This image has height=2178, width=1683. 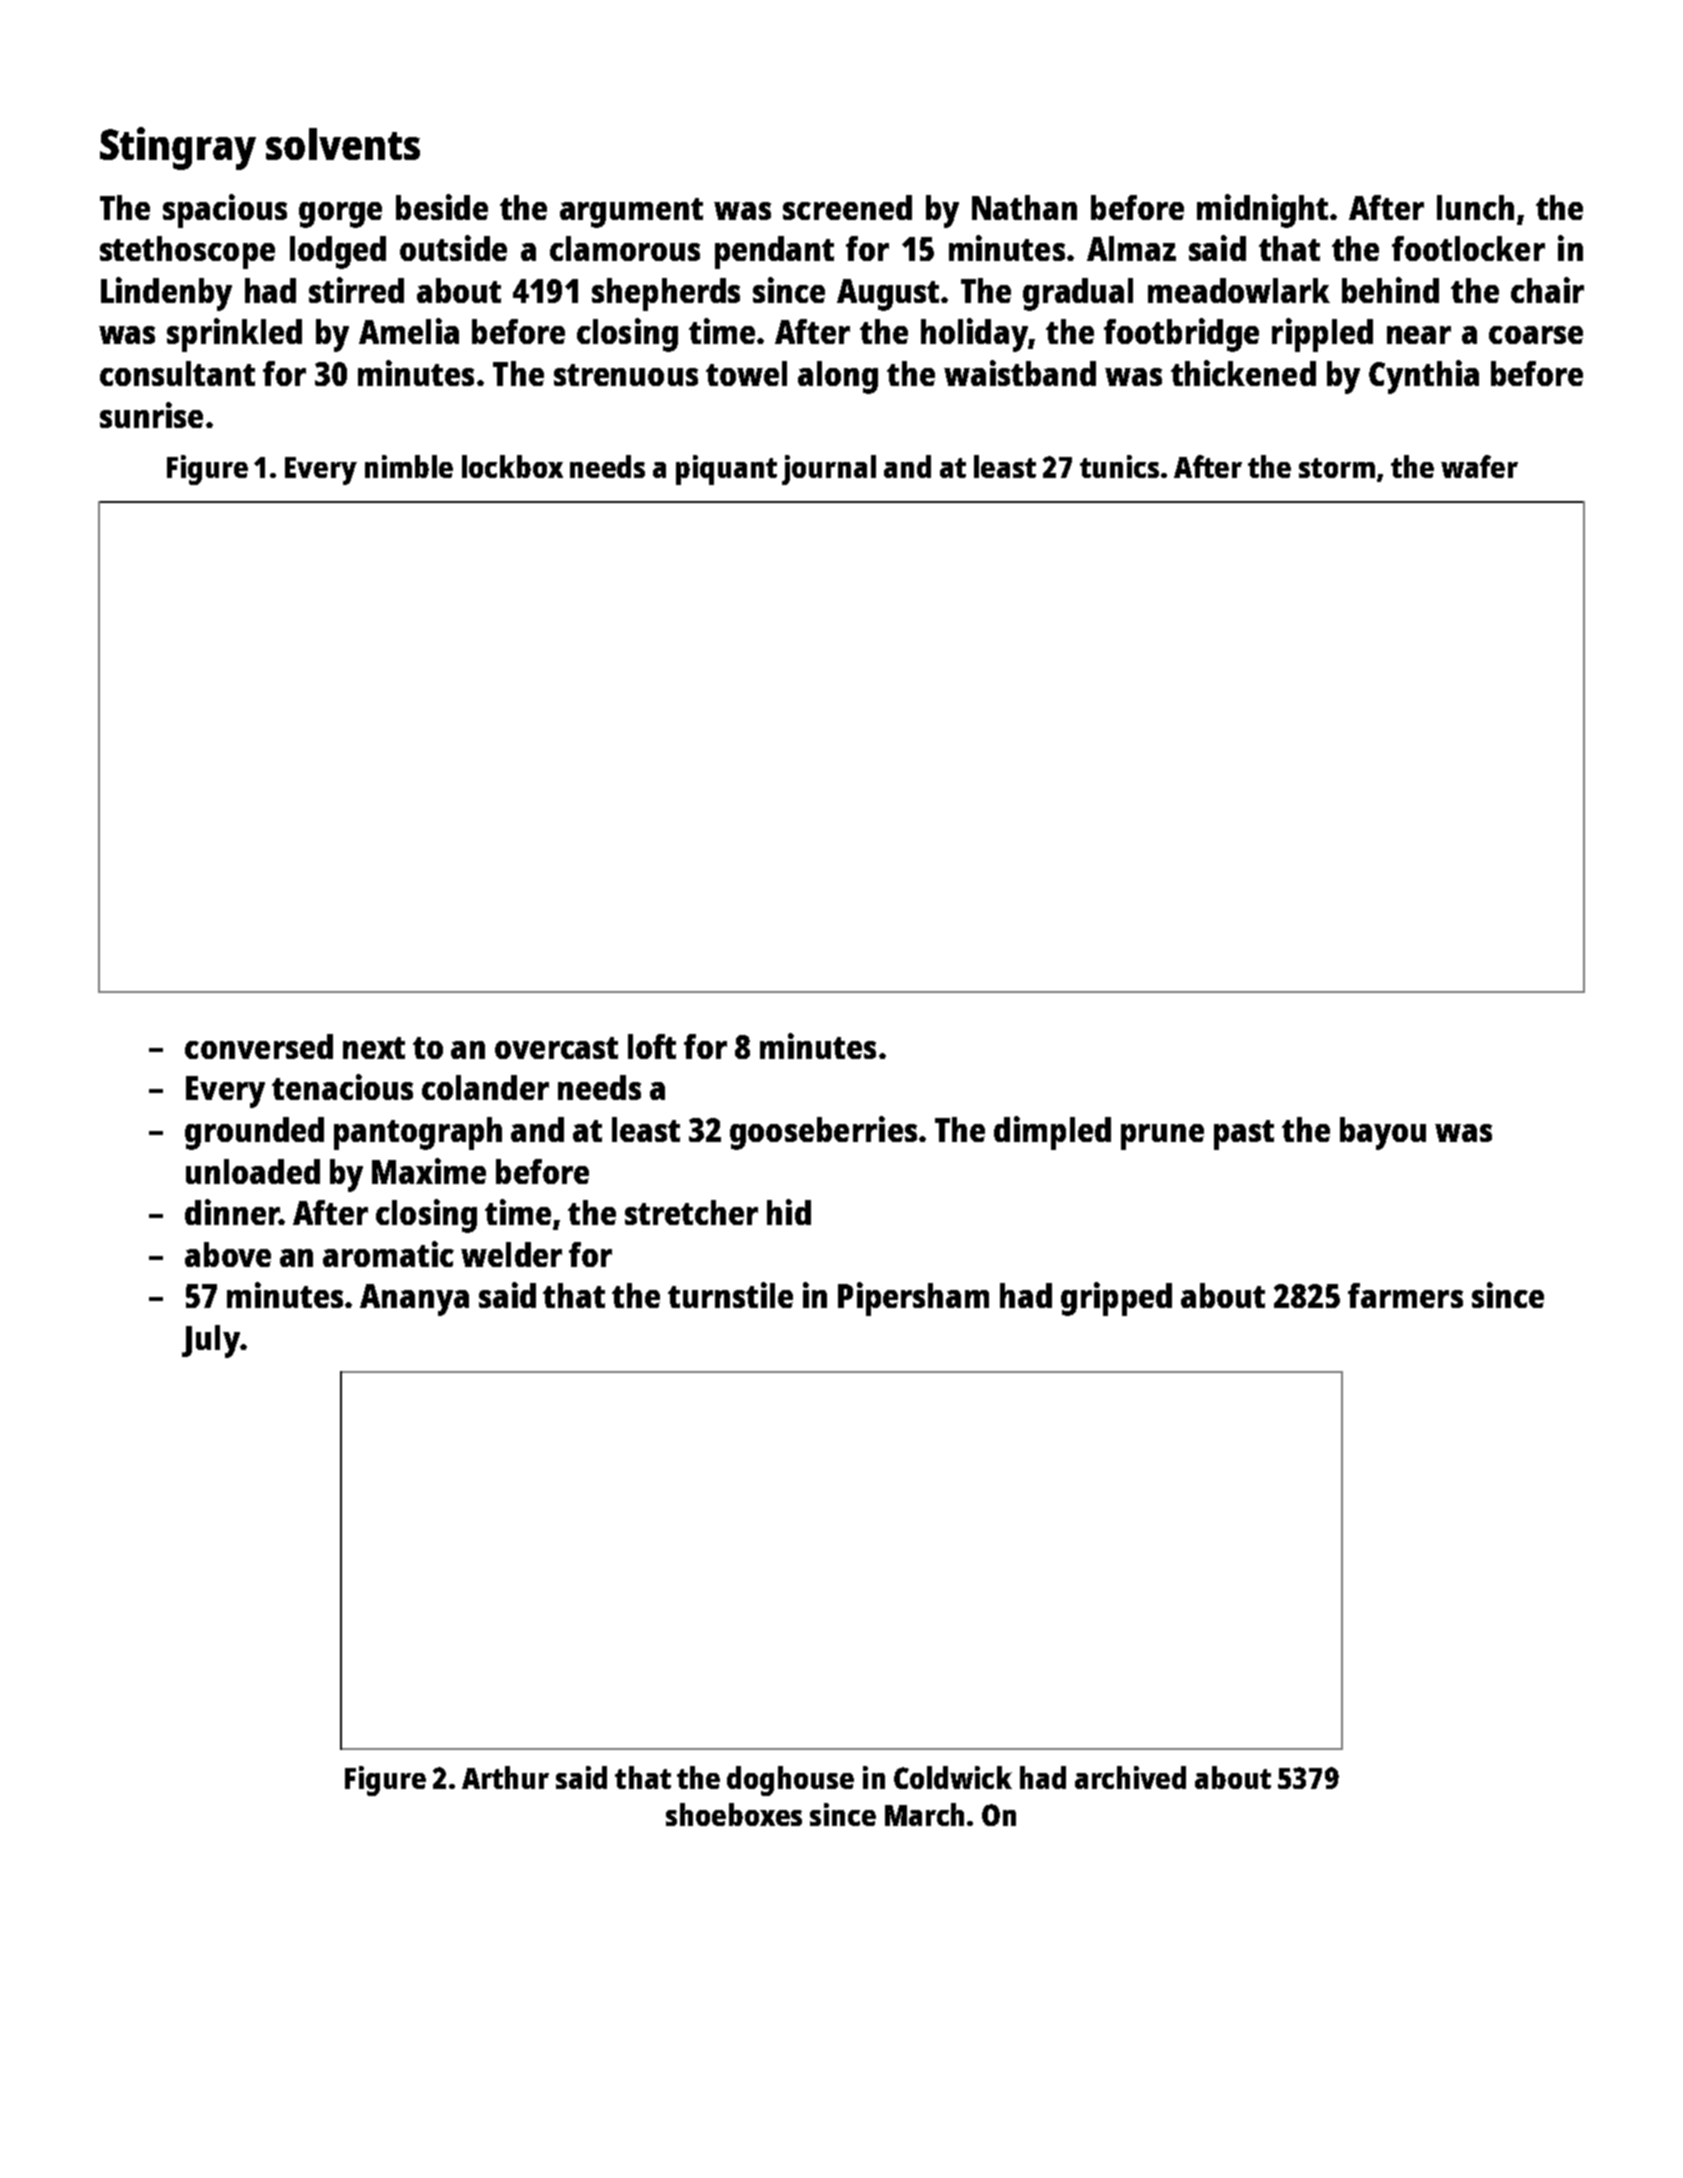 I want to click on bayou, so click(x=1383, y=1133).
